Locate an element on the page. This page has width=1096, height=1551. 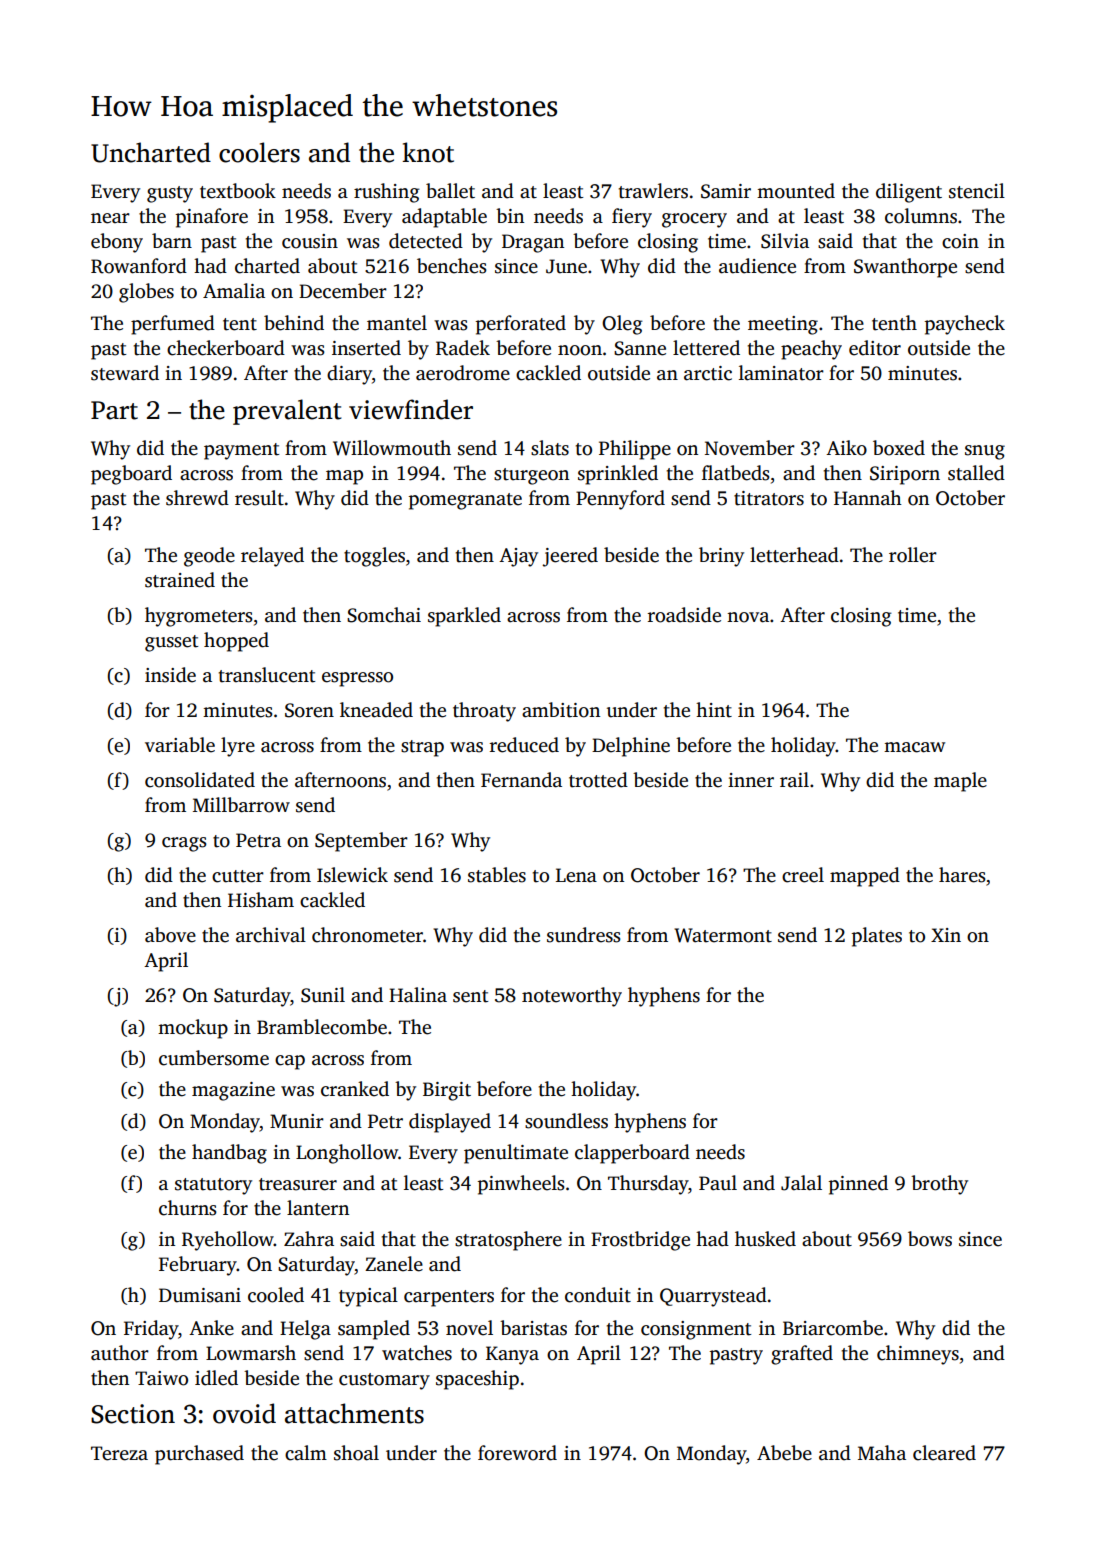
stencil is located at coordinates (977, 191).
